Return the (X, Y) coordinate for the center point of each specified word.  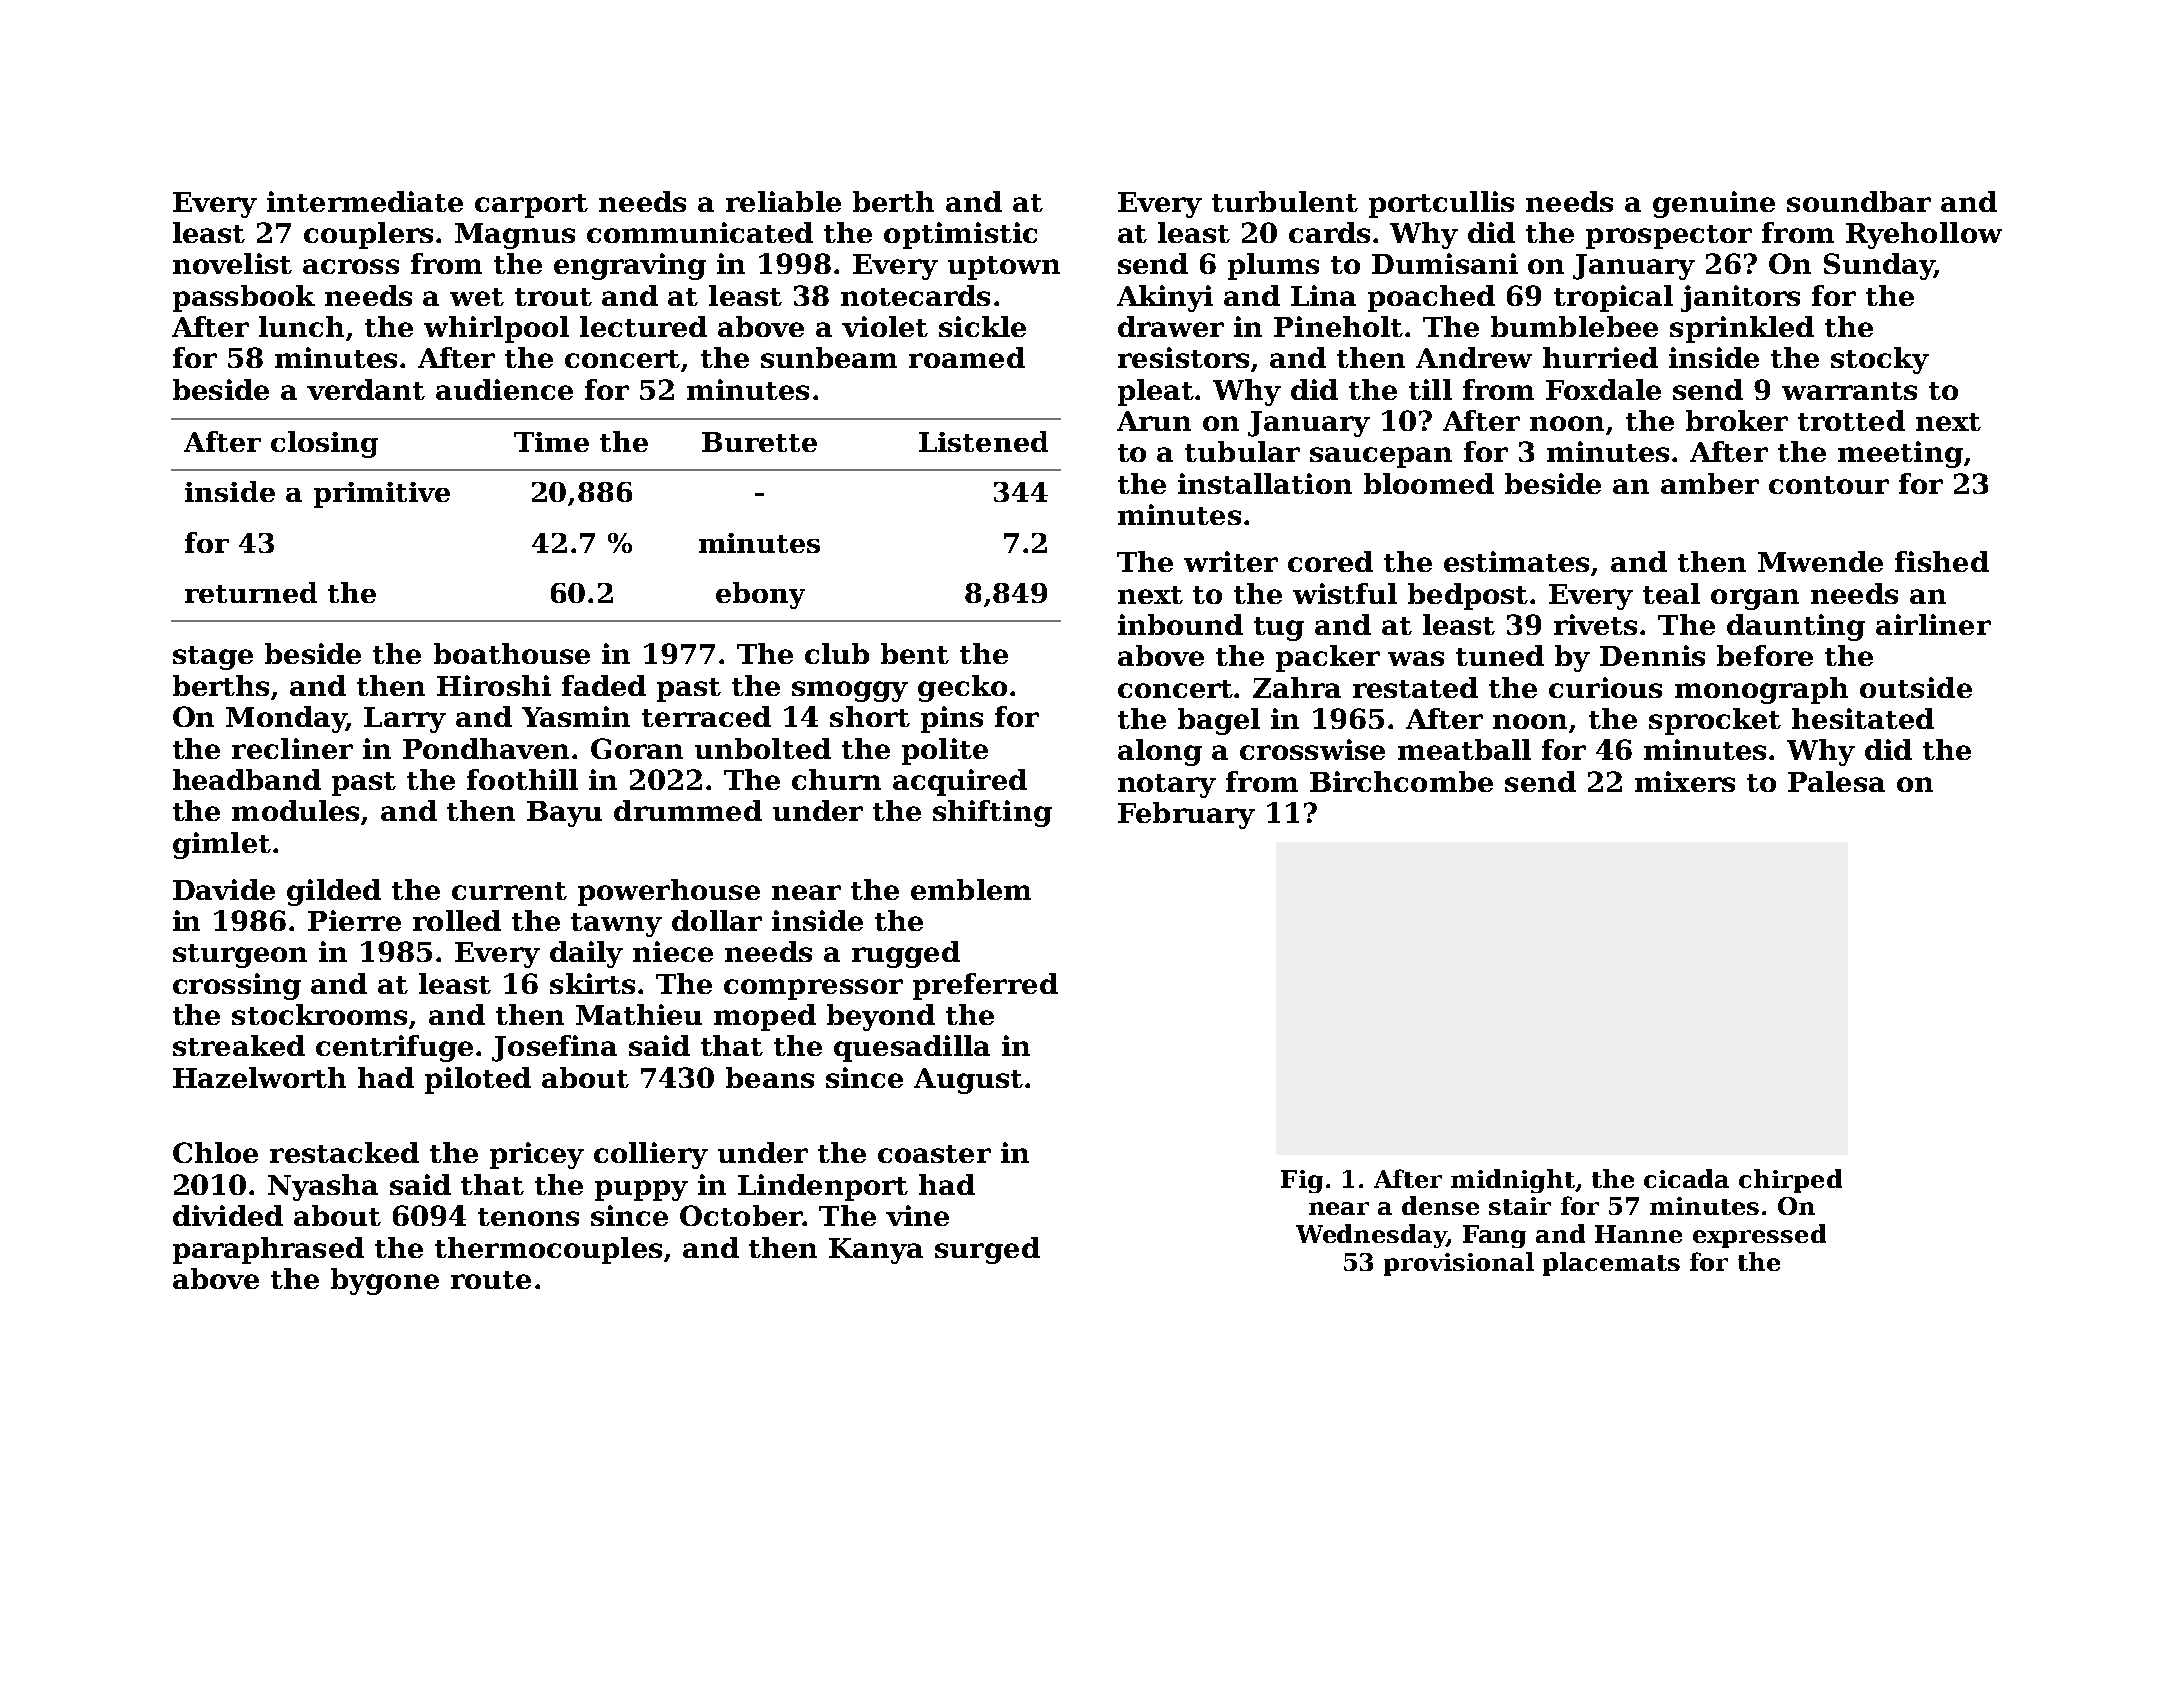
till (1430, 389)
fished (1942, 561)
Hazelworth (259, 1077)
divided (228, 1215)
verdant (366, 389)
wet (477, 297)
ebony (760, 595)
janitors (1740, 298)
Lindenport (823, 1187)
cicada (1686, 1178)
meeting (1900, 454)
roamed (967, 357)
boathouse (512, 653)
